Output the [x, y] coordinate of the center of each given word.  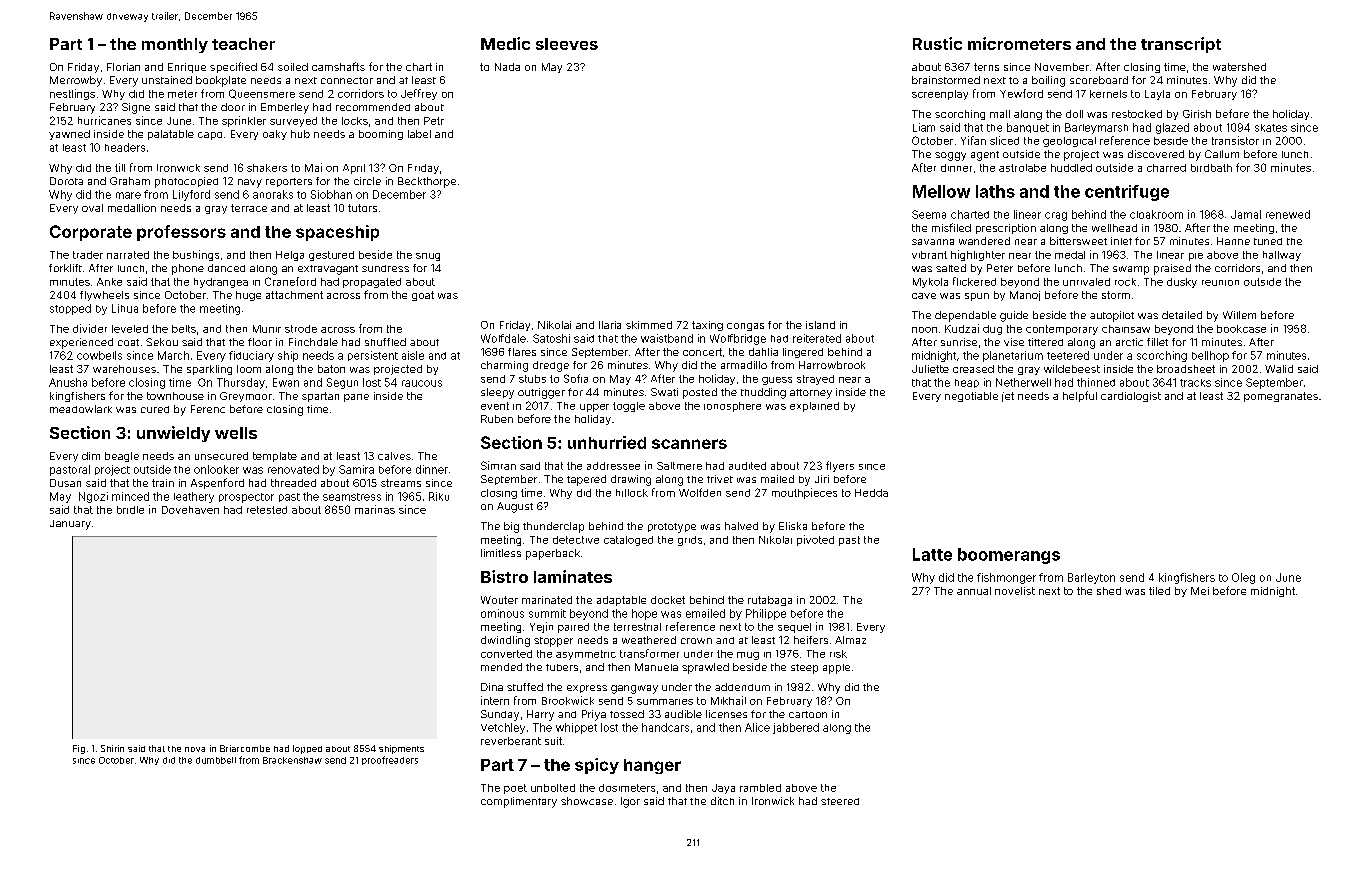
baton [331, 369]
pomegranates [1281, 397]
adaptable [621, 601]
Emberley [285, 108]
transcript [1181, 45]
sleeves [567, 44]
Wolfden [700, 492]
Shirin [112, 748]
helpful [1080, 396]
